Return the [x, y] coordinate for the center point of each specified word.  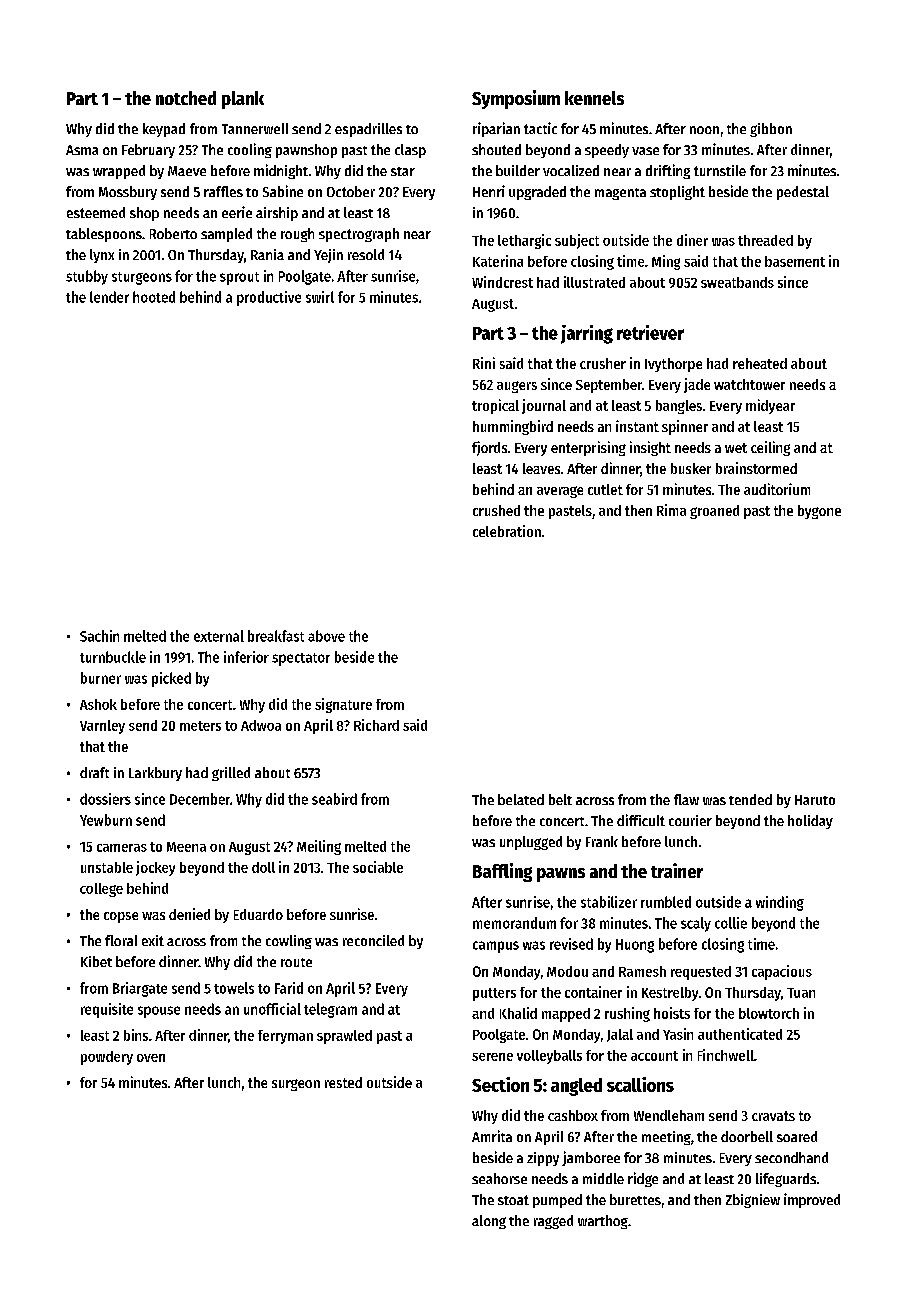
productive [269, 298]
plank [243, 100]
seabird [334, 799]
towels [234, 988]
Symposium [516, 99]
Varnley [102, 727]
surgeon [296, 1085]
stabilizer [609, 902]
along [489, 1222]
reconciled [373, 940]
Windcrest [502, 282]
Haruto [815, 800]
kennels [594, 98]
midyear [770, 406]
